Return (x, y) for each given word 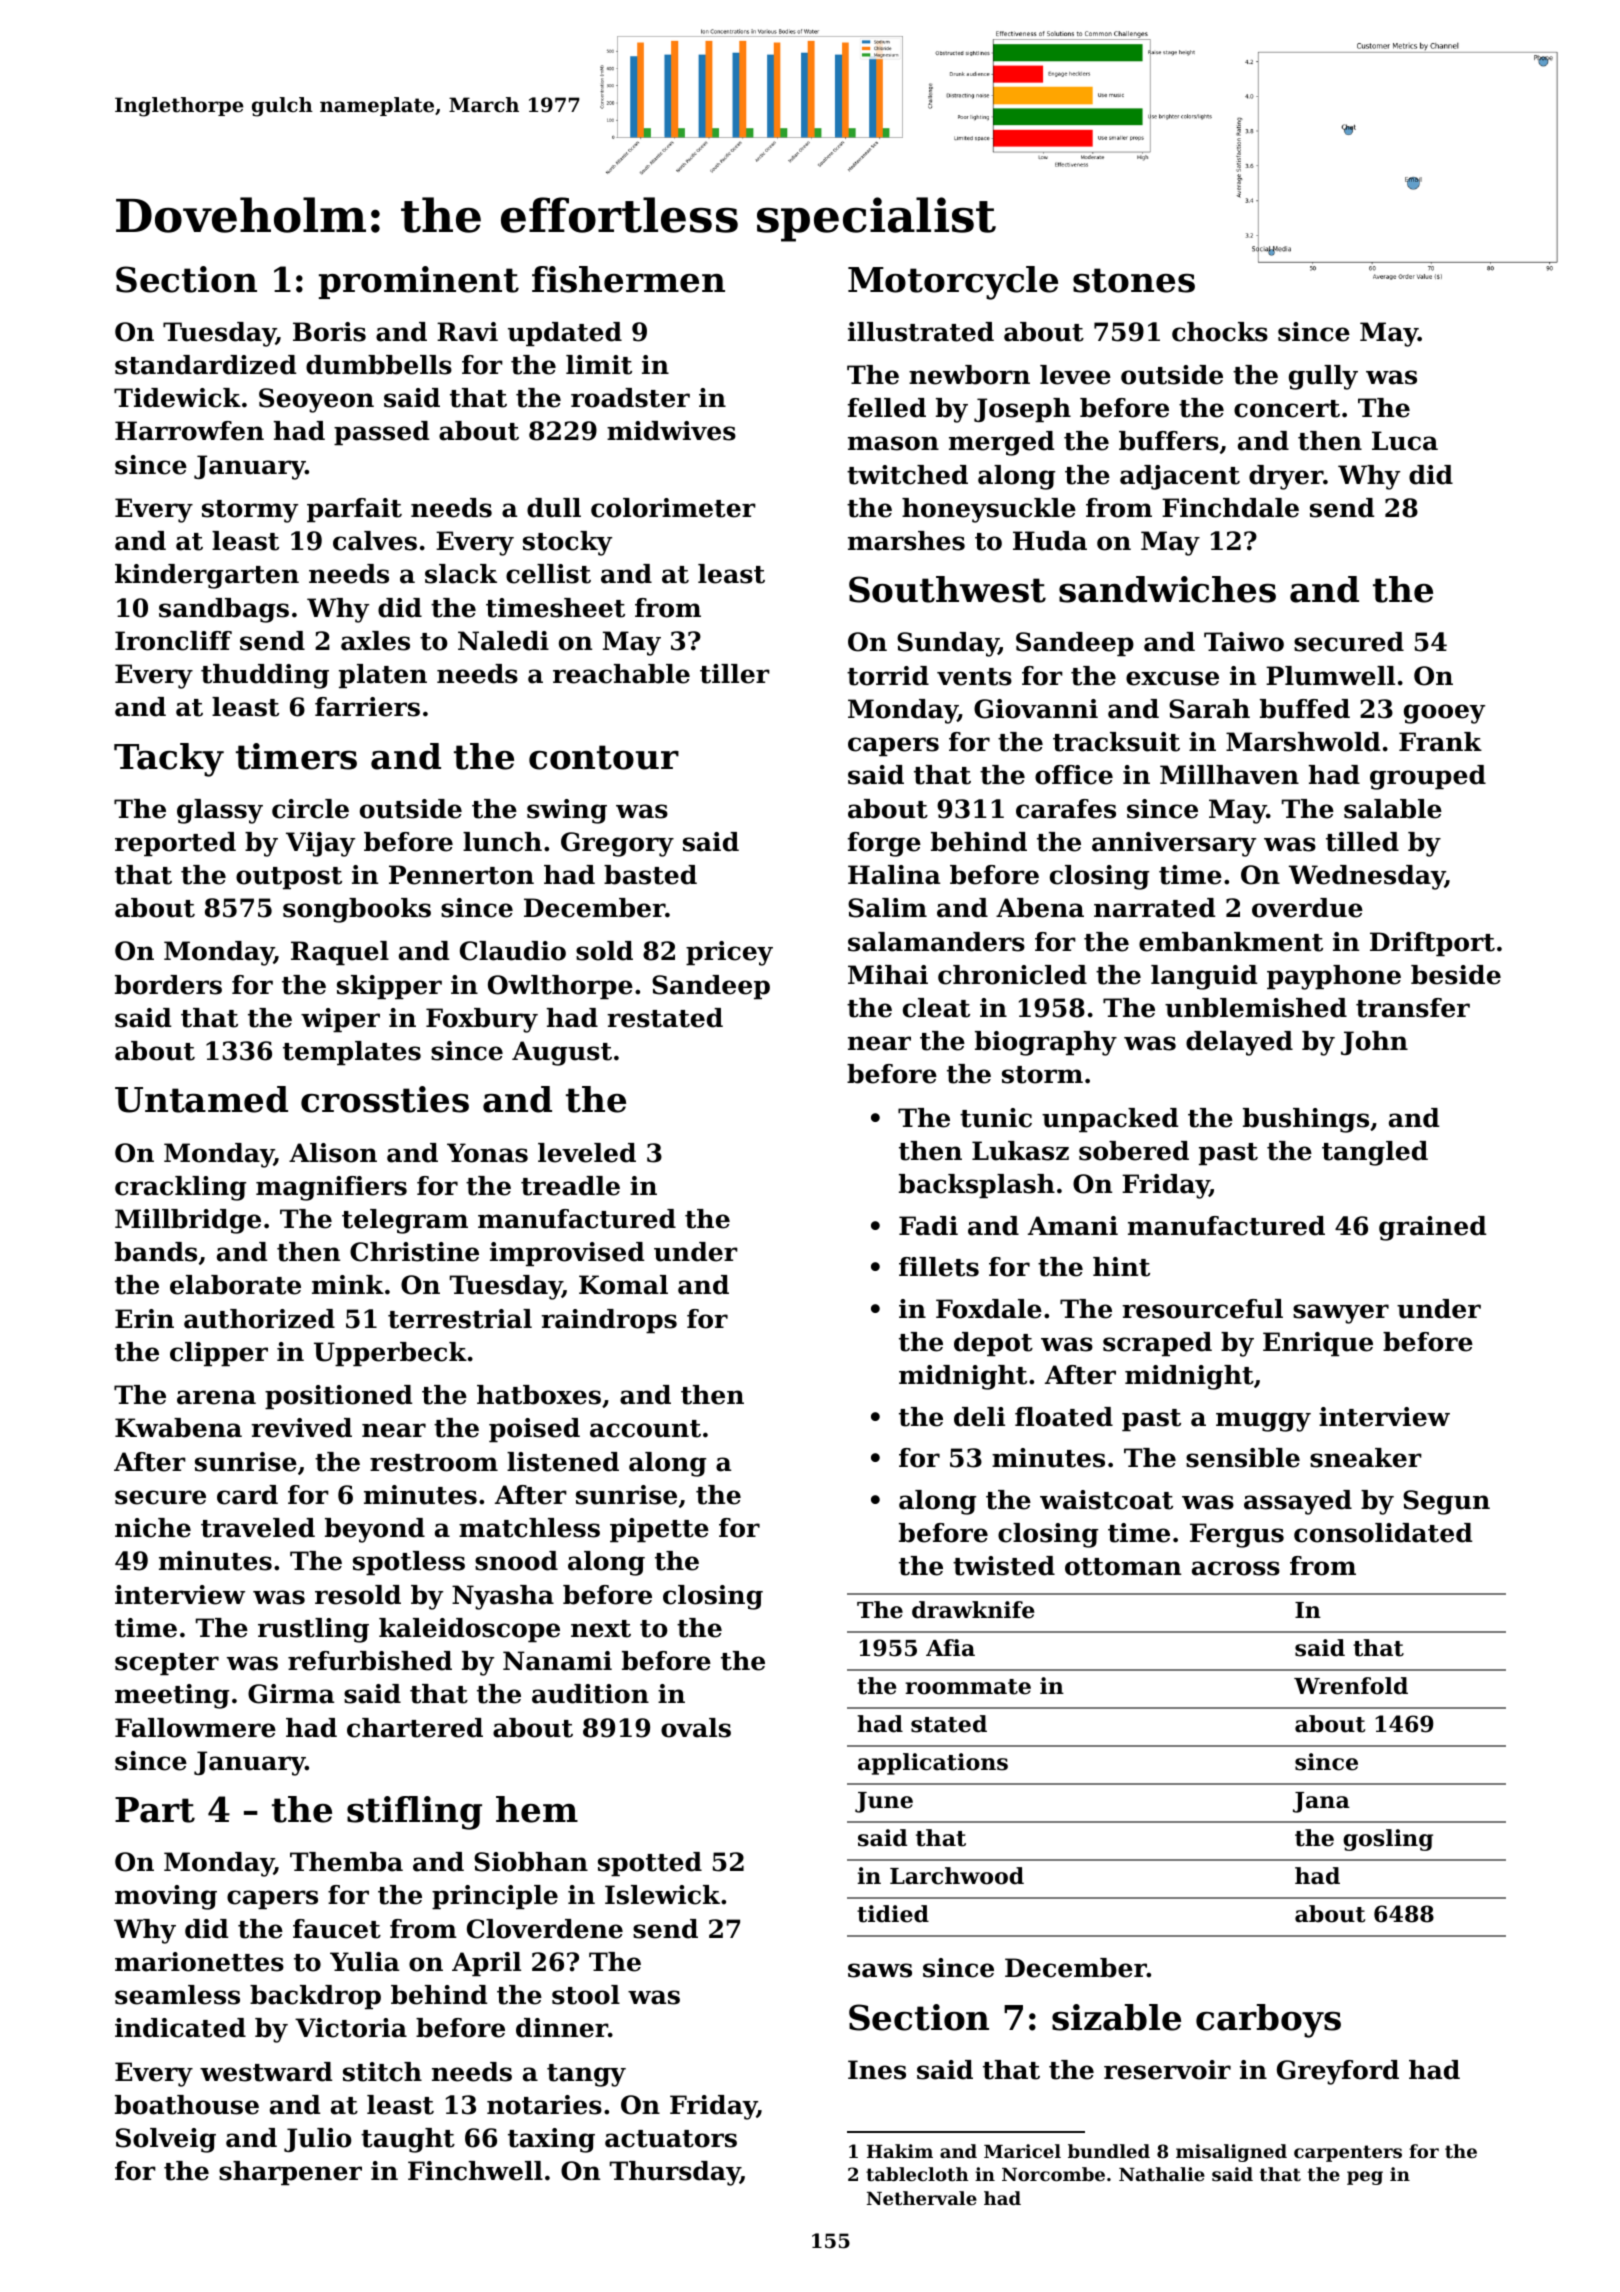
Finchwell (475, 2171)
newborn (969, 375)
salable (1393, 809)
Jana (1321, 1802)
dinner (562, 2028)
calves (375, 541)
